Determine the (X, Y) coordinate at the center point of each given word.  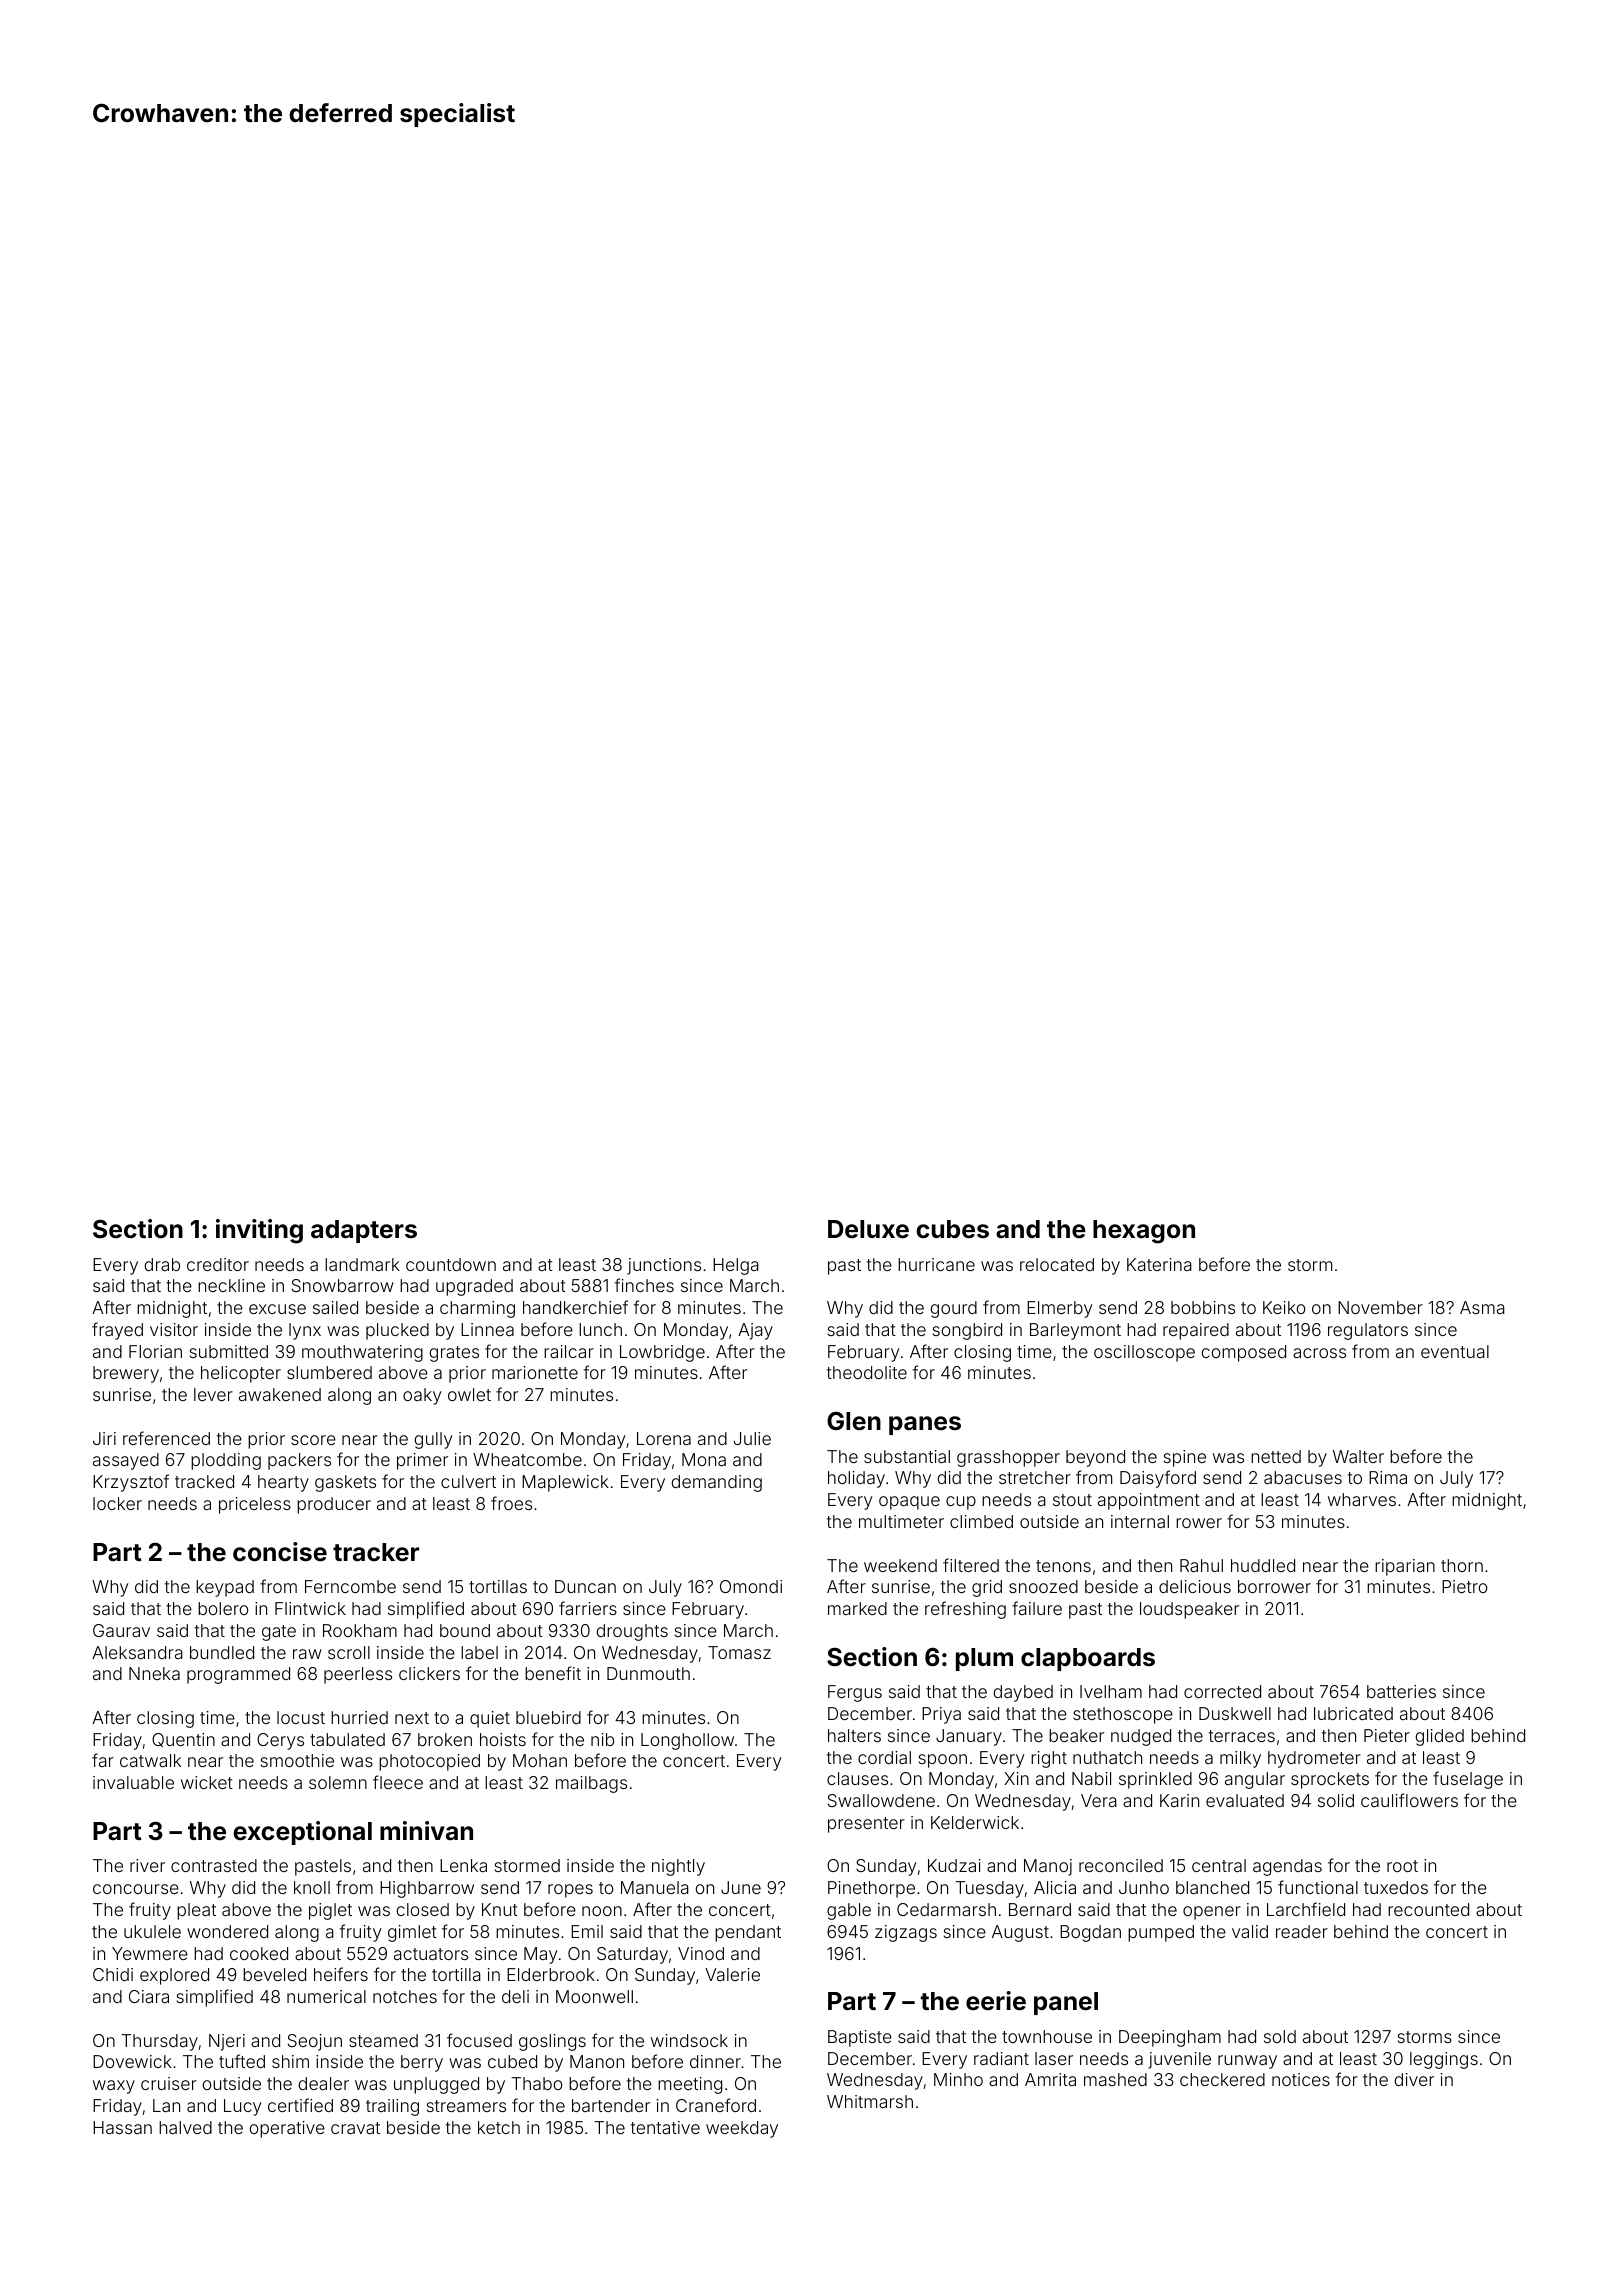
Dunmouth (648, 1673)
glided (1439, 1737)
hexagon (1144, 1232)
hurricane (936, 1264)
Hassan (122, 2127)
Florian (155, 1351)
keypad (225, 1588)
